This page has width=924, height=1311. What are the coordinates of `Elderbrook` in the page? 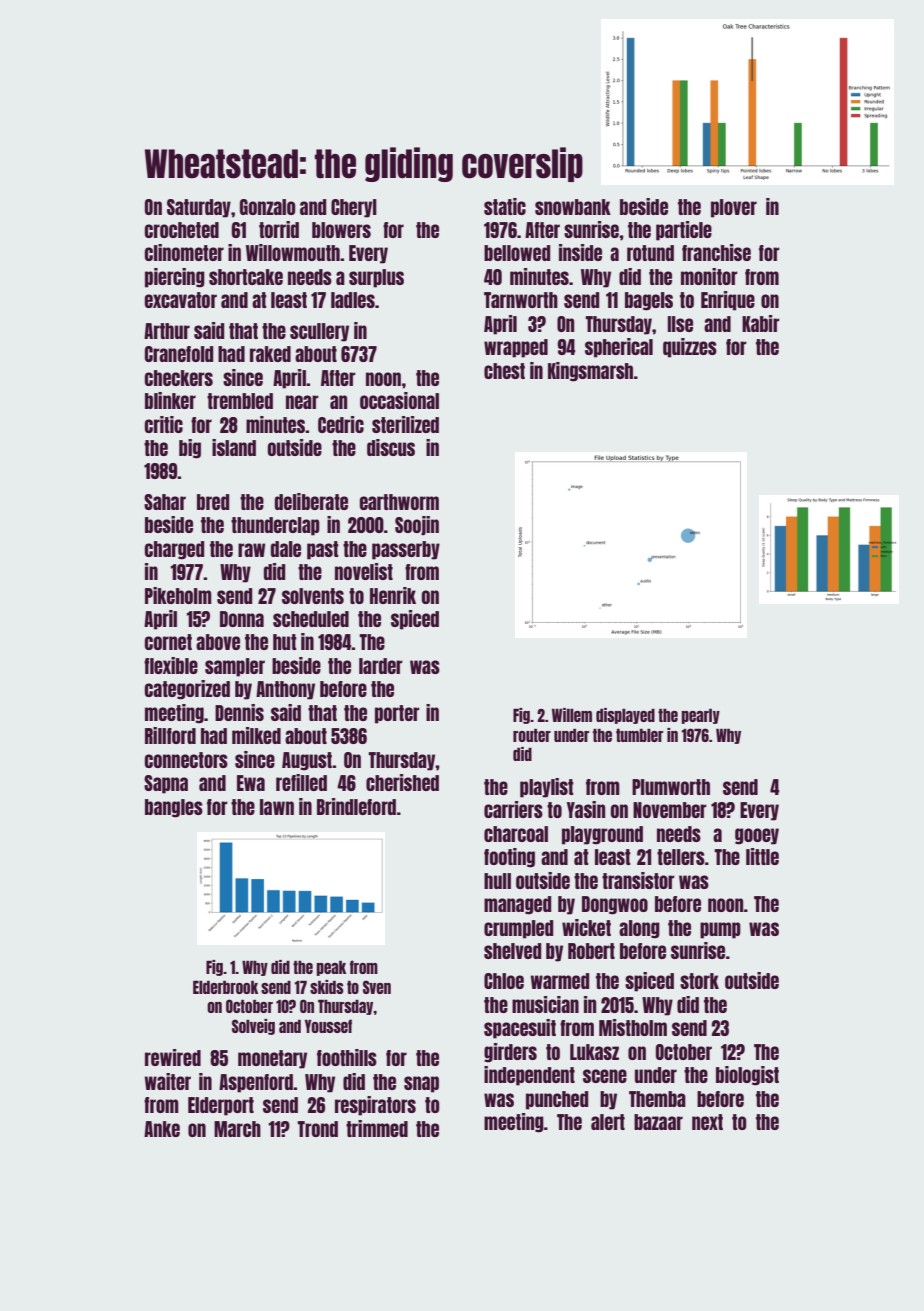 It's located at (225, 987).
